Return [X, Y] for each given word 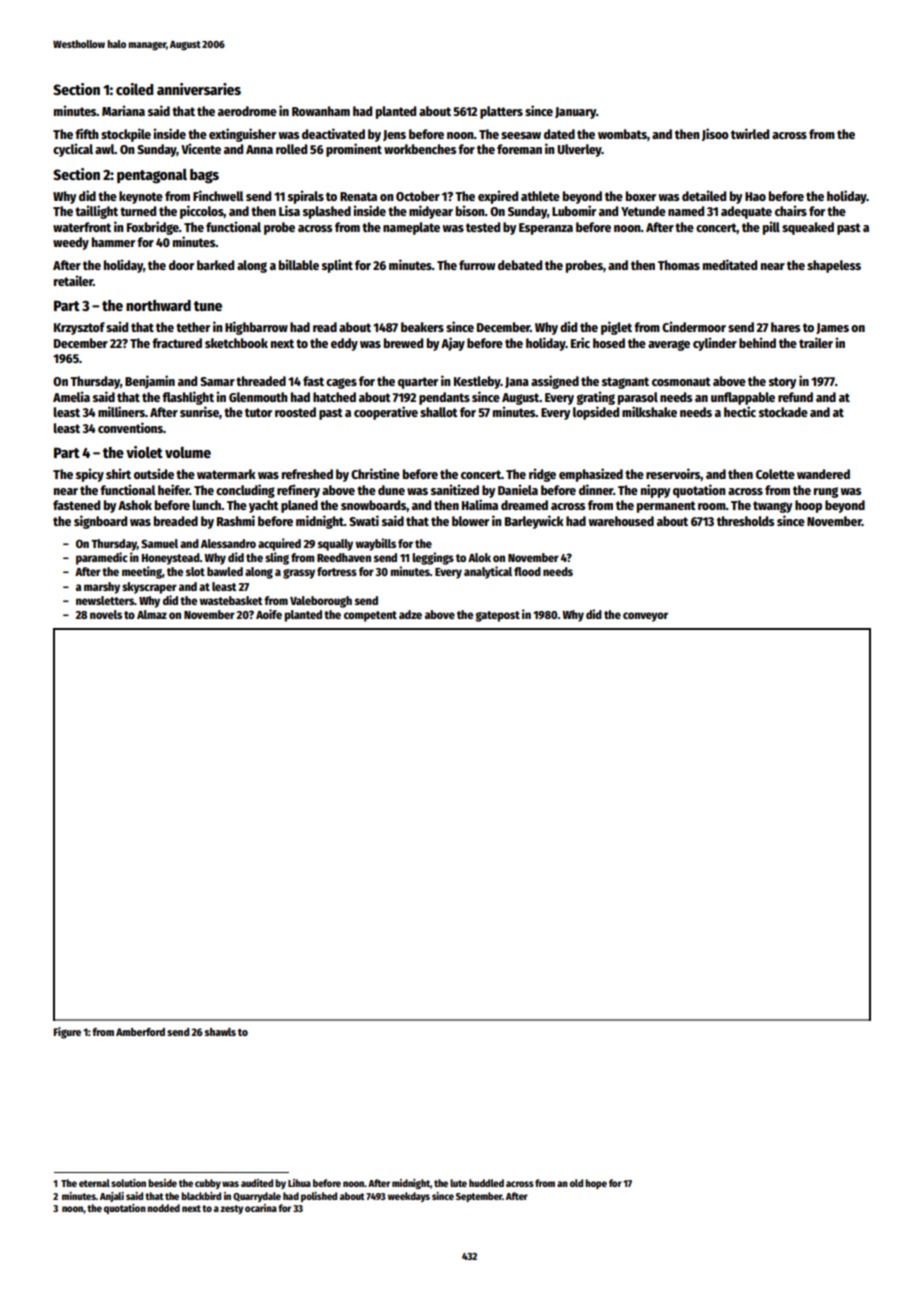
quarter [418, 383]
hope [596, 1184]
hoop [808, 506]
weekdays [409, 1197]
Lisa [289, 210]
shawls [220, 1032]
